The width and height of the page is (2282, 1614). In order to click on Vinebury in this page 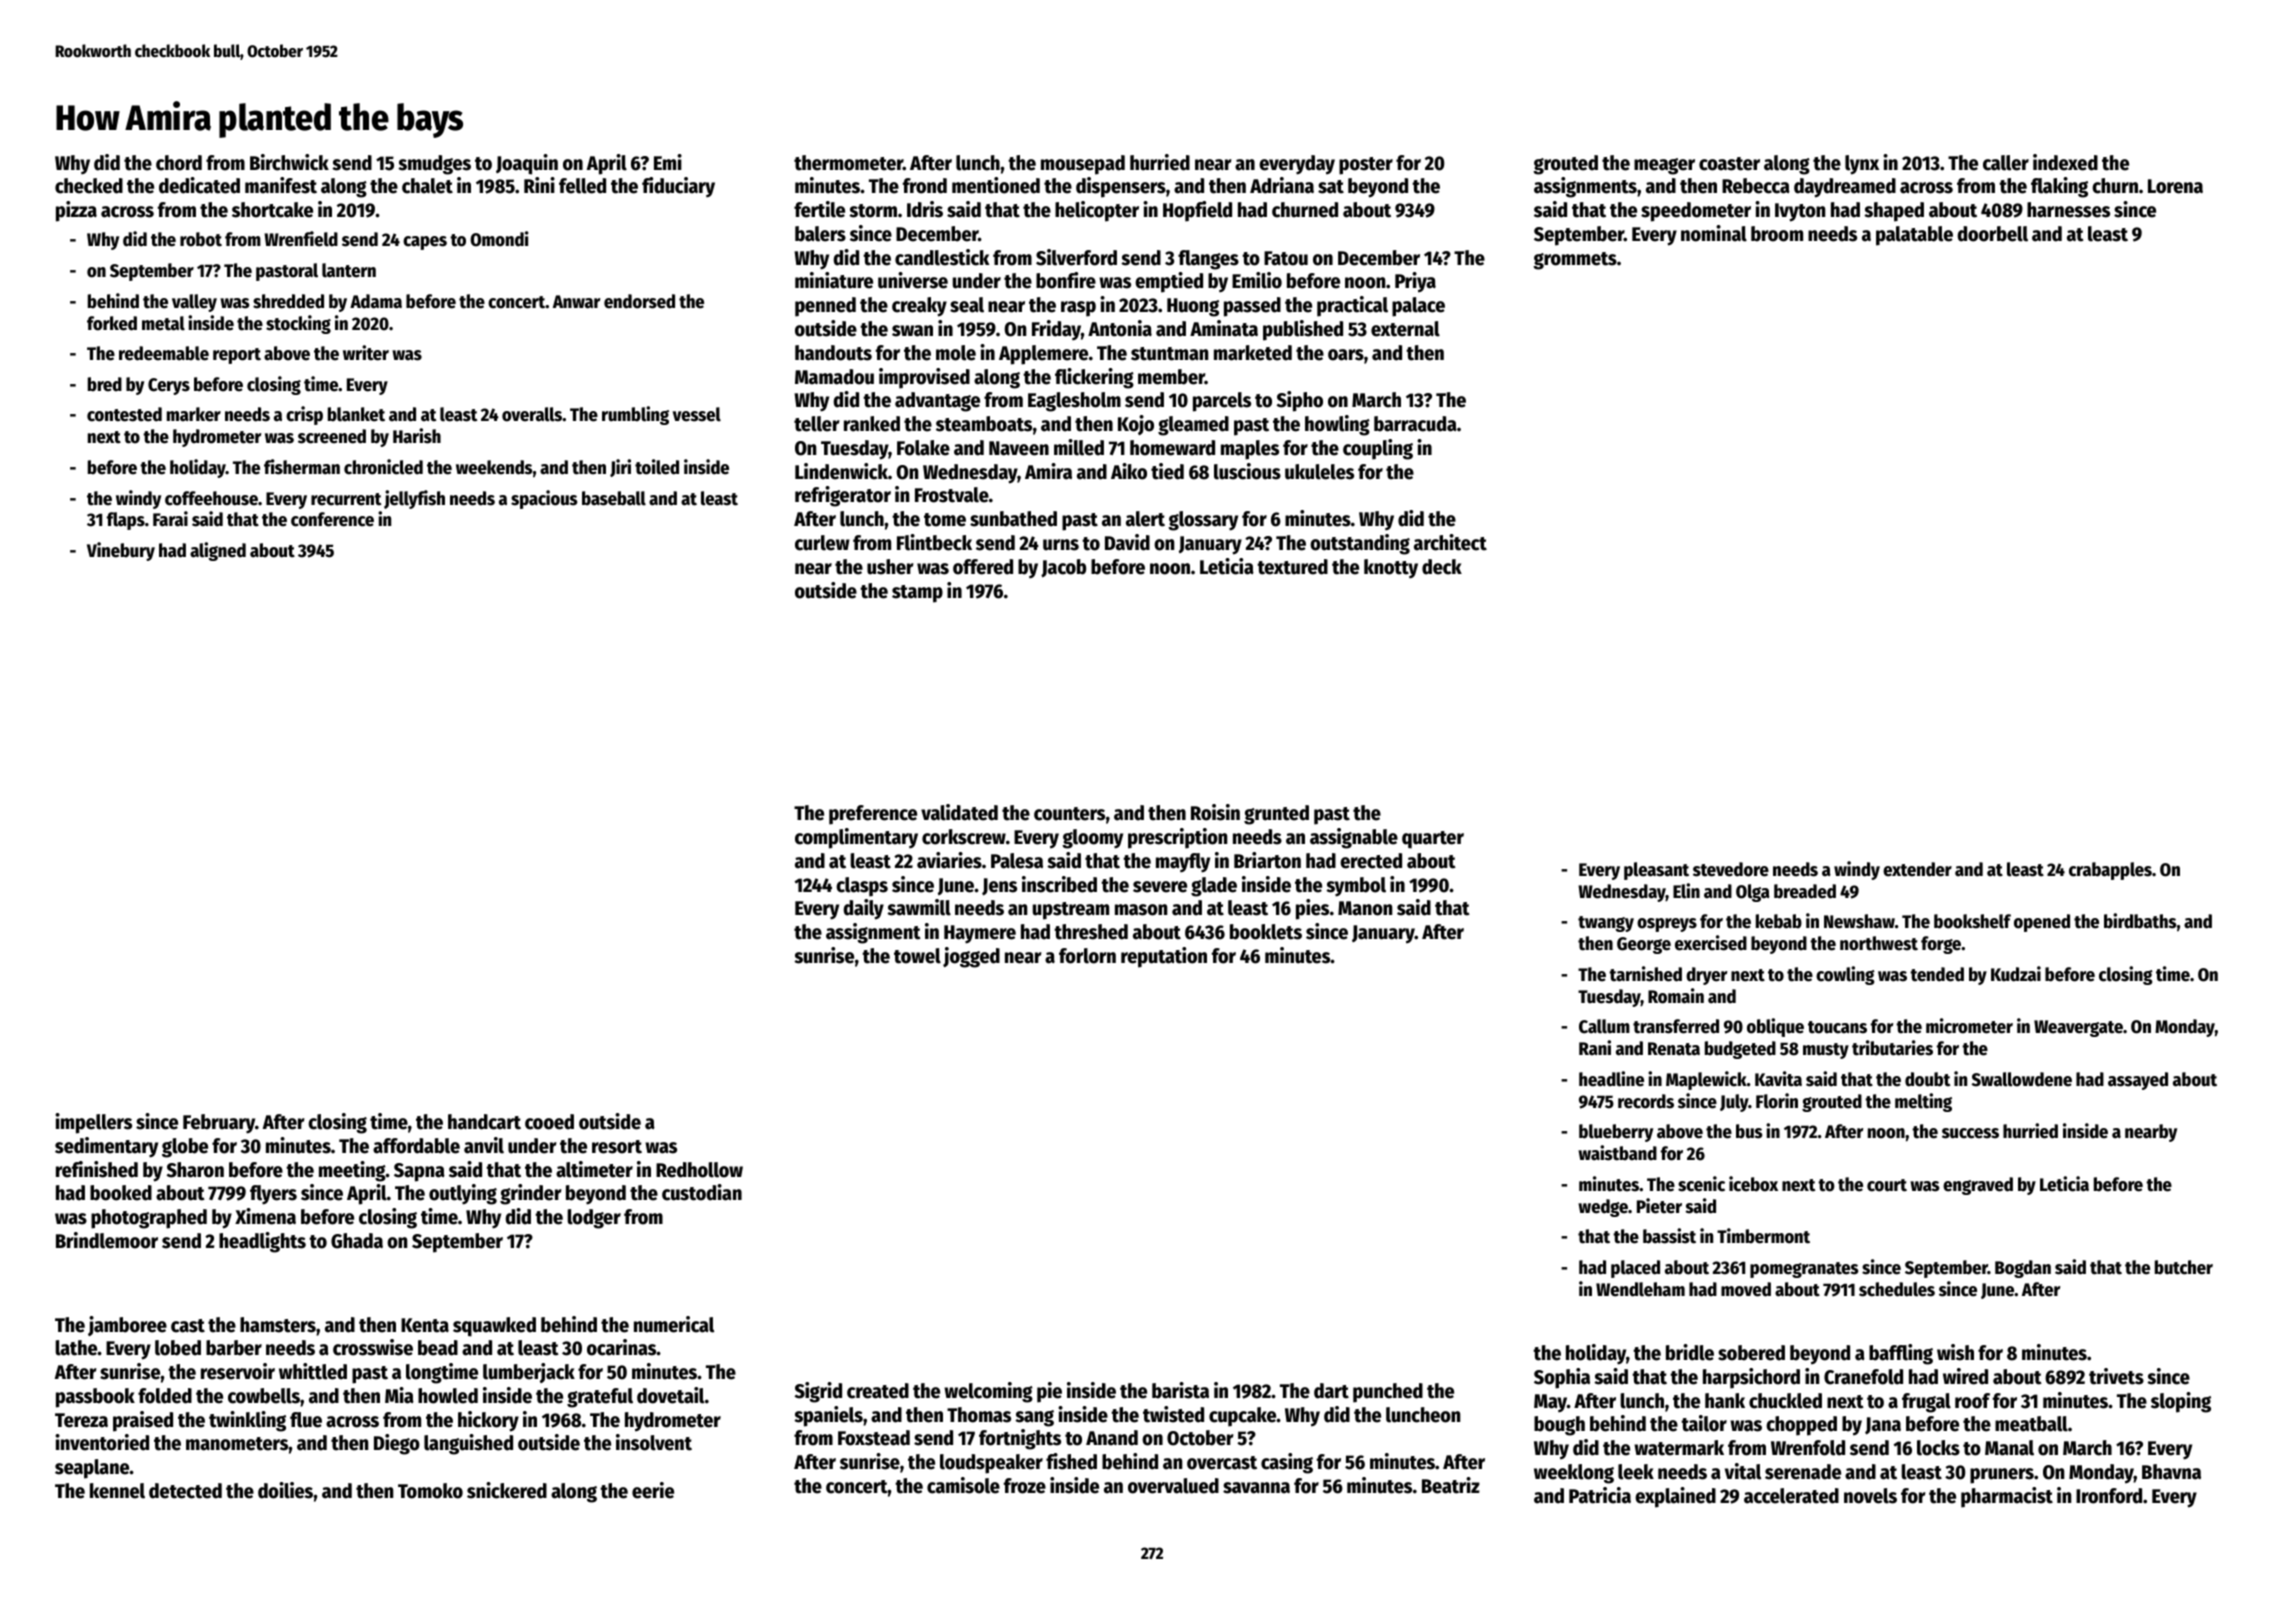, I will do `click(121, 551)`.
